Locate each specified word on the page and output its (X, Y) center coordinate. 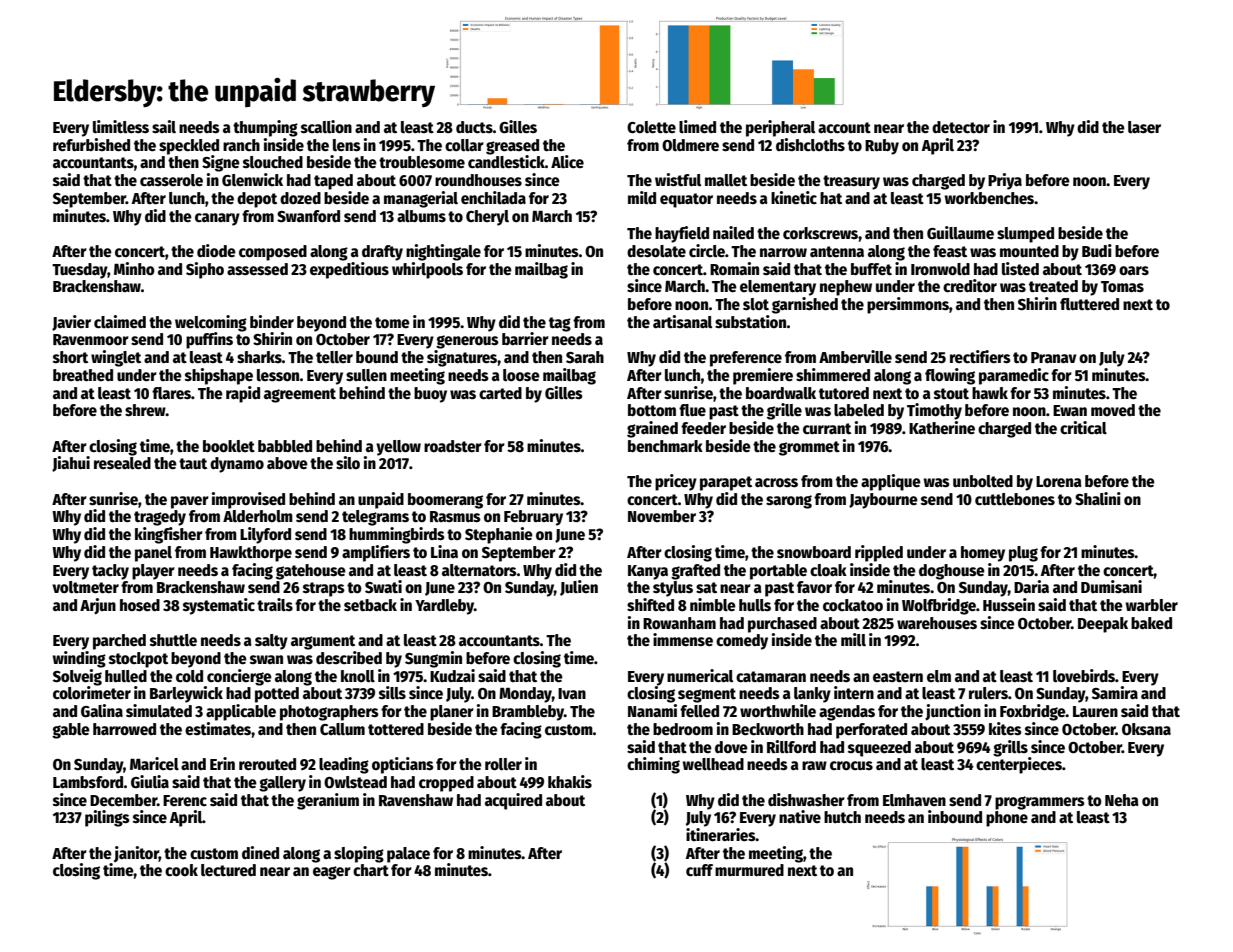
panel (153, 554)
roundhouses (478, 180)
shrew (145, 410)
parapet (726, 483)
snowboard (814, 552)
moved (1113, 410)
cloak (828, 570)
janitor (136, 854)
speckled (189, 147)
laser (1144, 127)
